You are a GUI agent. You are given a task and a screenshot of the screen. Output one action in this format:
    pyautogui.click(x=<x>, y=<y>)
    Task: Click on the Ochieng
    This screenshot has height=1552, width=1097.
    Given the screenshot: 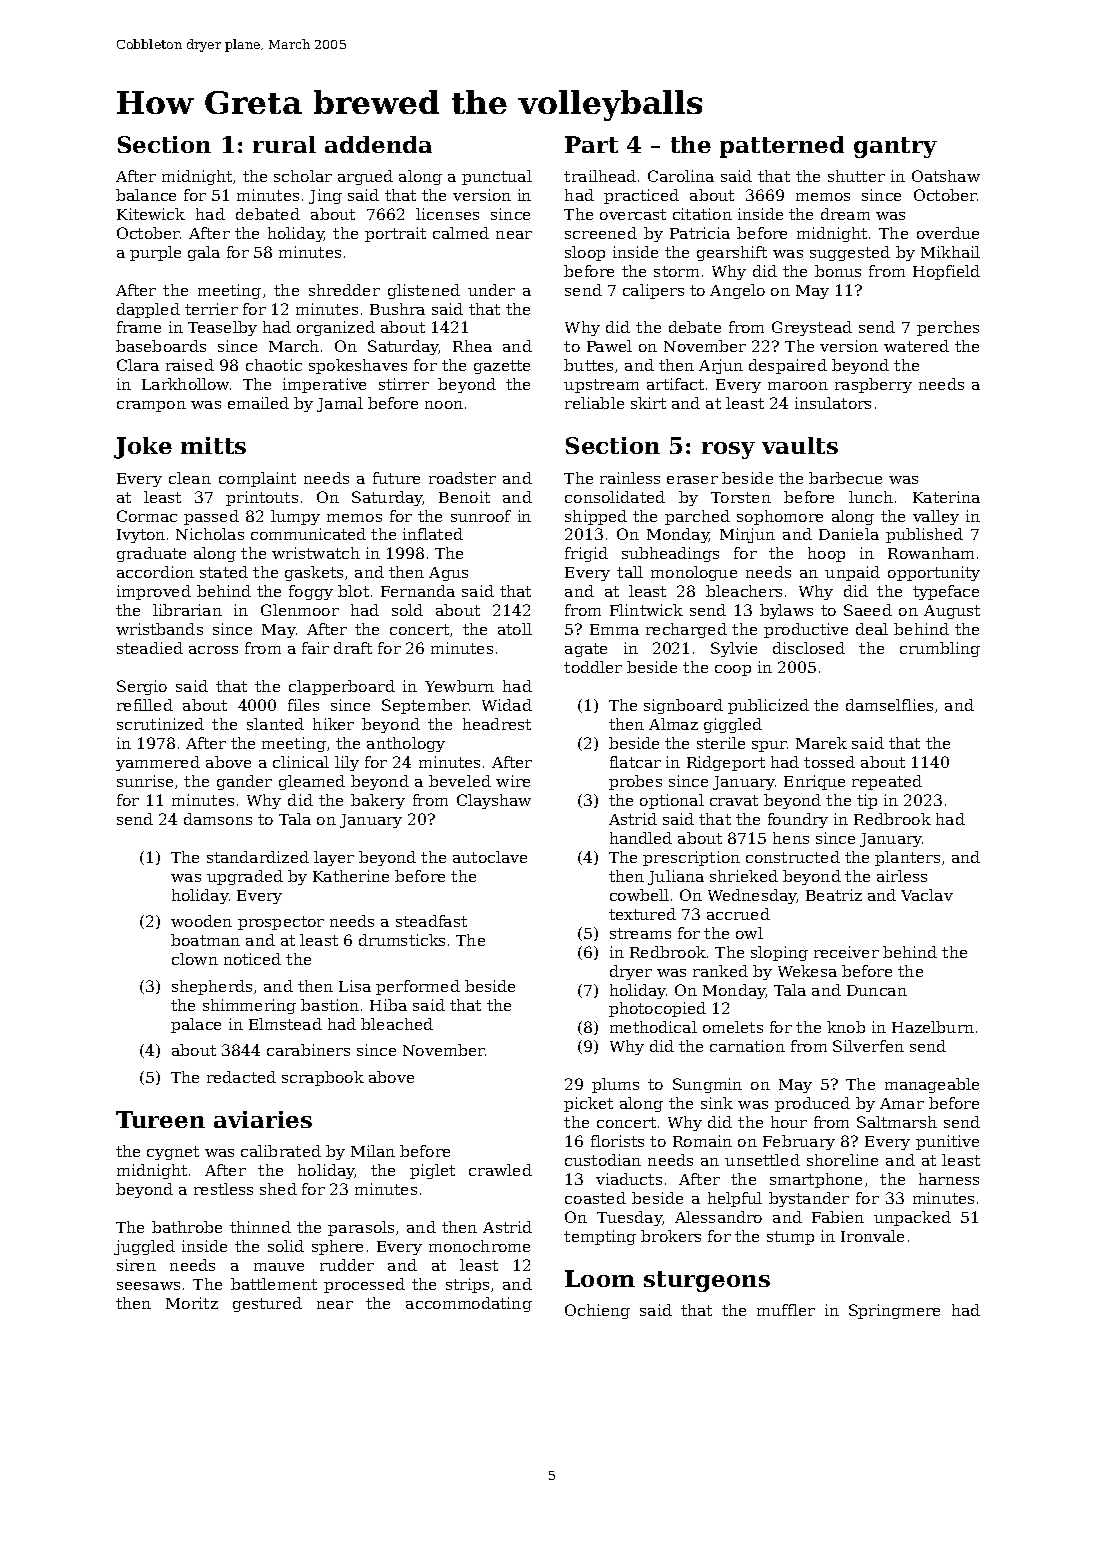 What is the action you would take?
    pyautogui.click(x=597, y=1311)
